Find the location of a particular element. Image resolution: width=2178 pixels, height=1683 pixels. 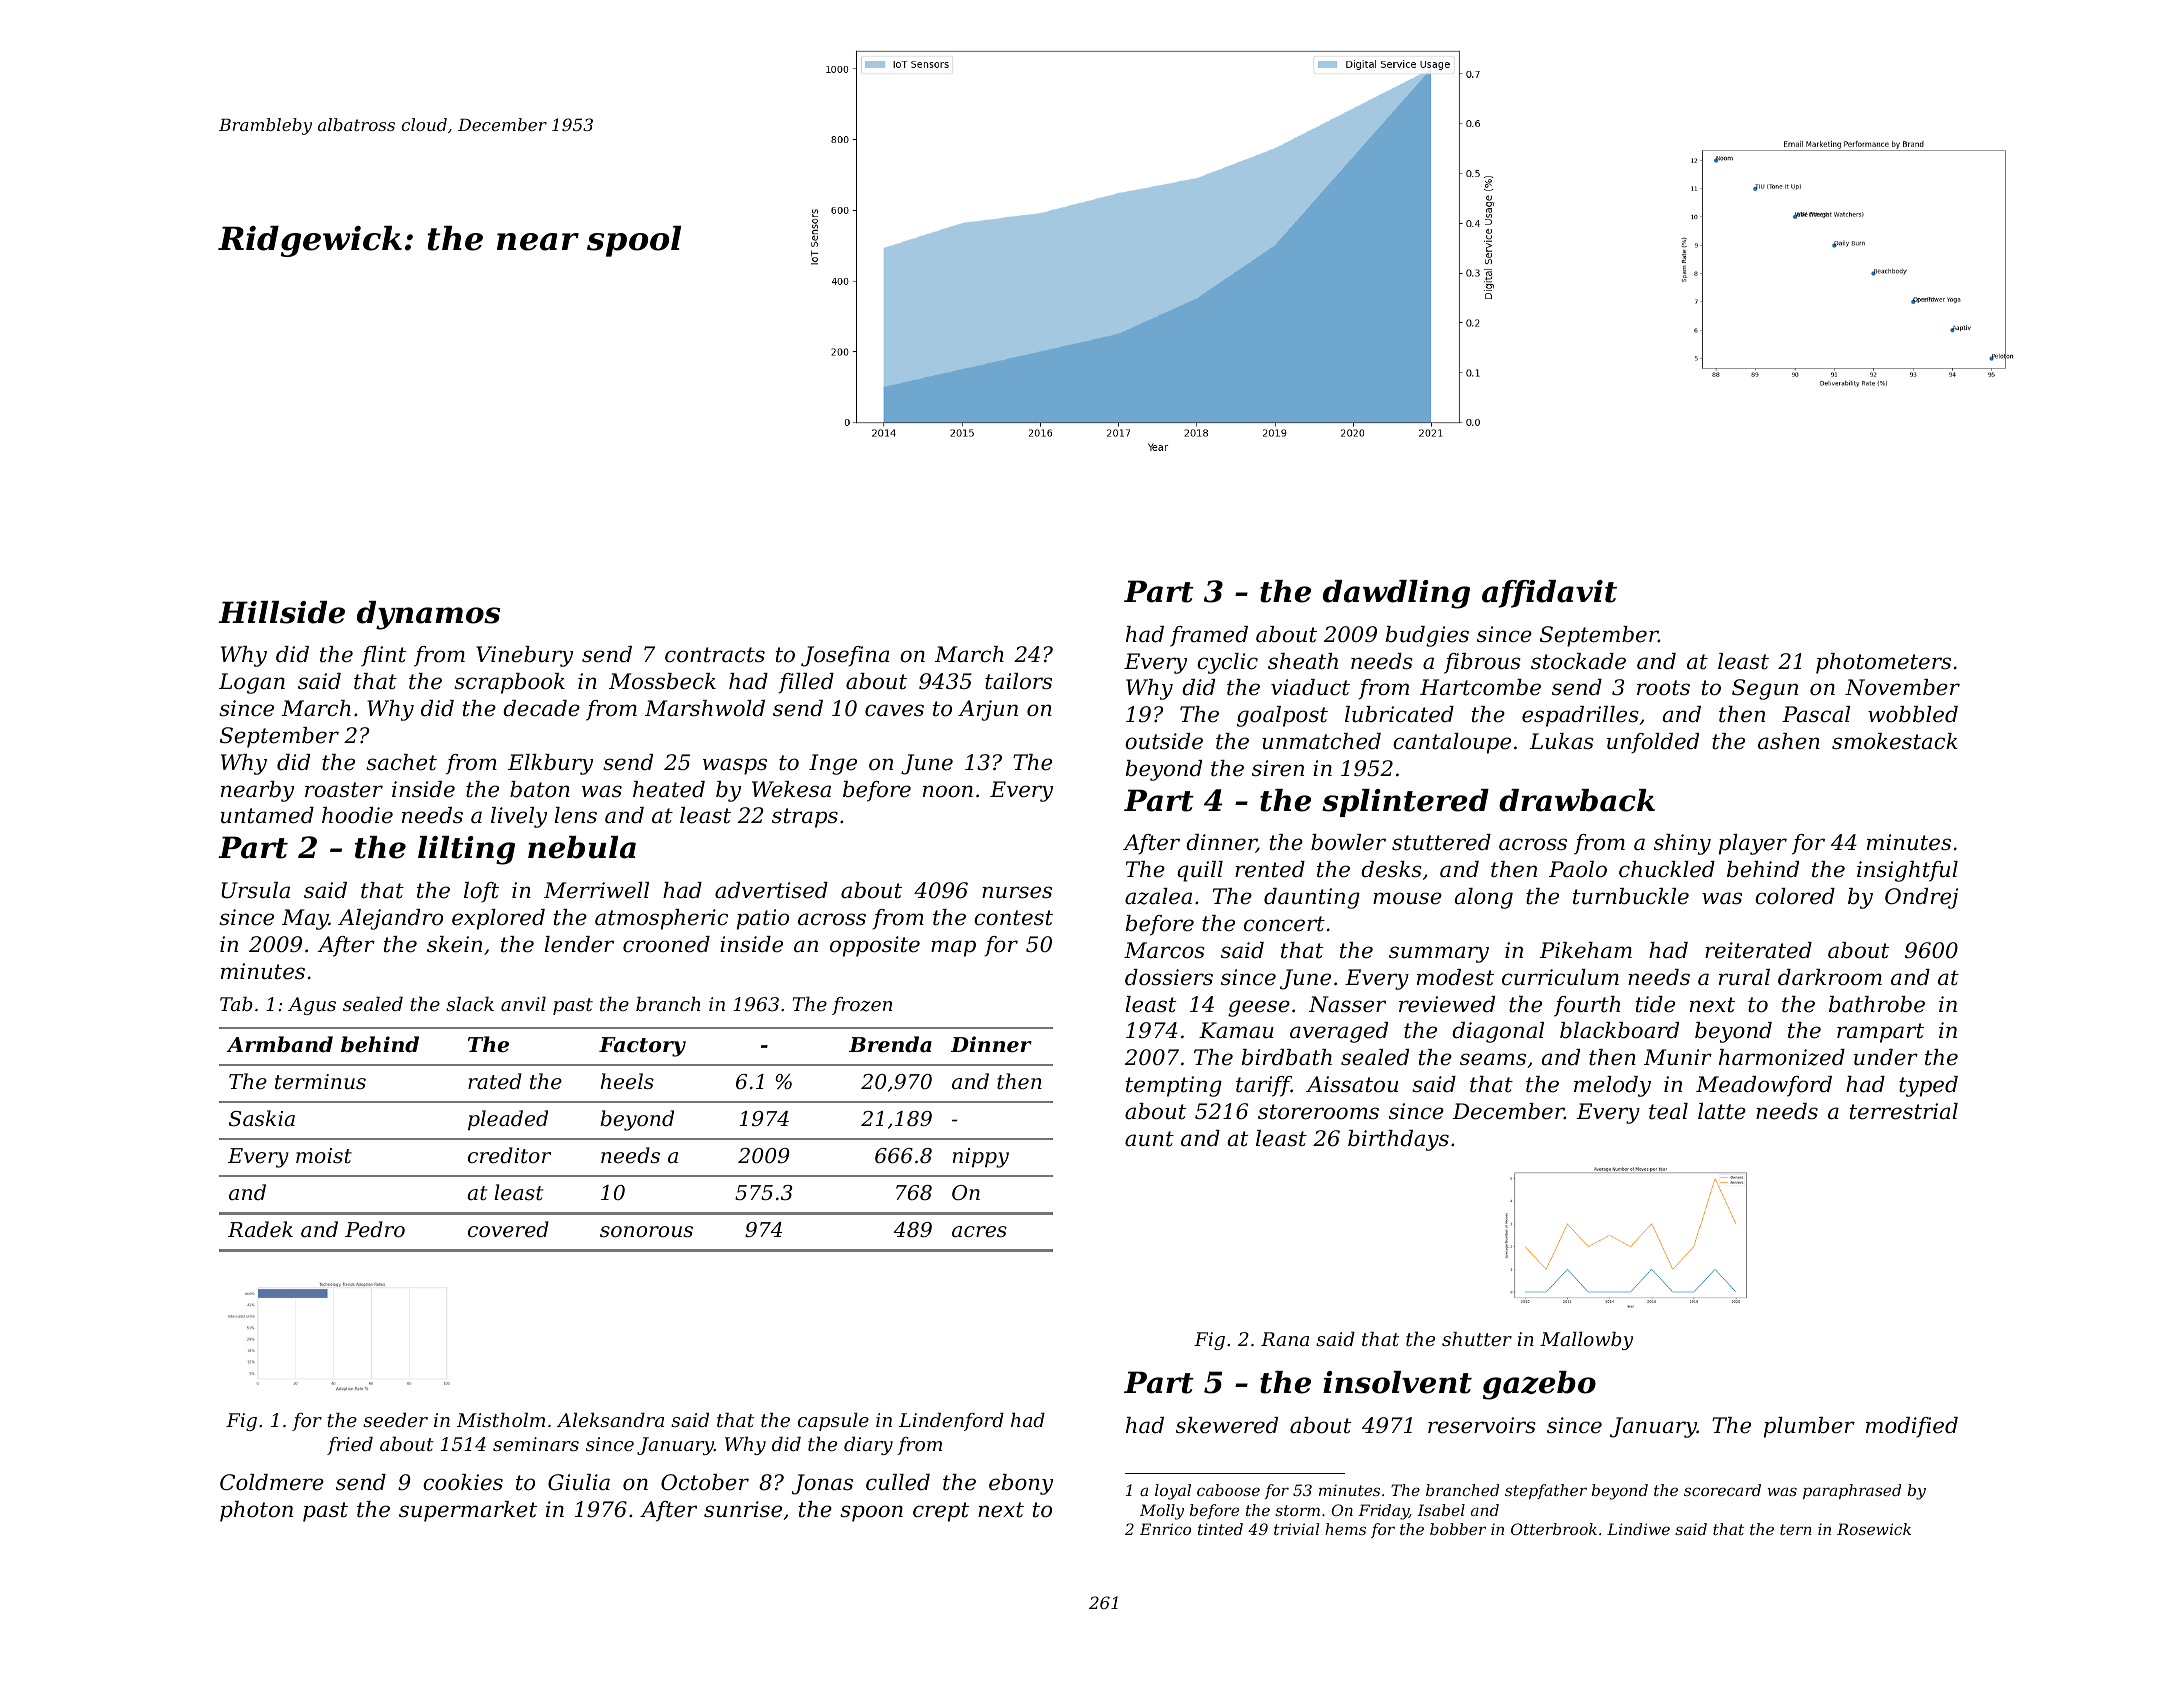

Enrico is located at coordinates (1165, 1529).
